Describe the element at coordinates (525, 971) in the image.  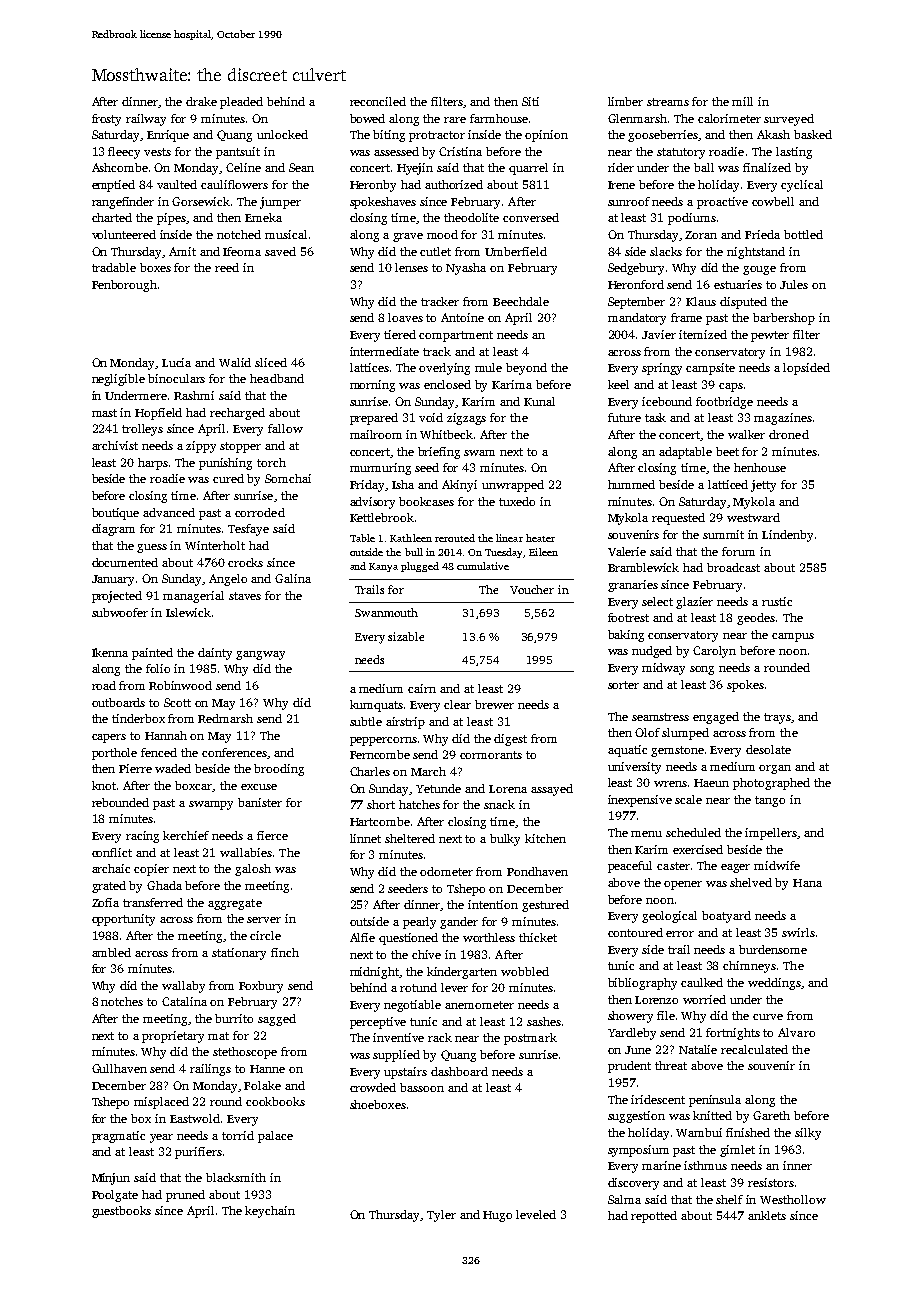
I see `wobbled` at that location.
